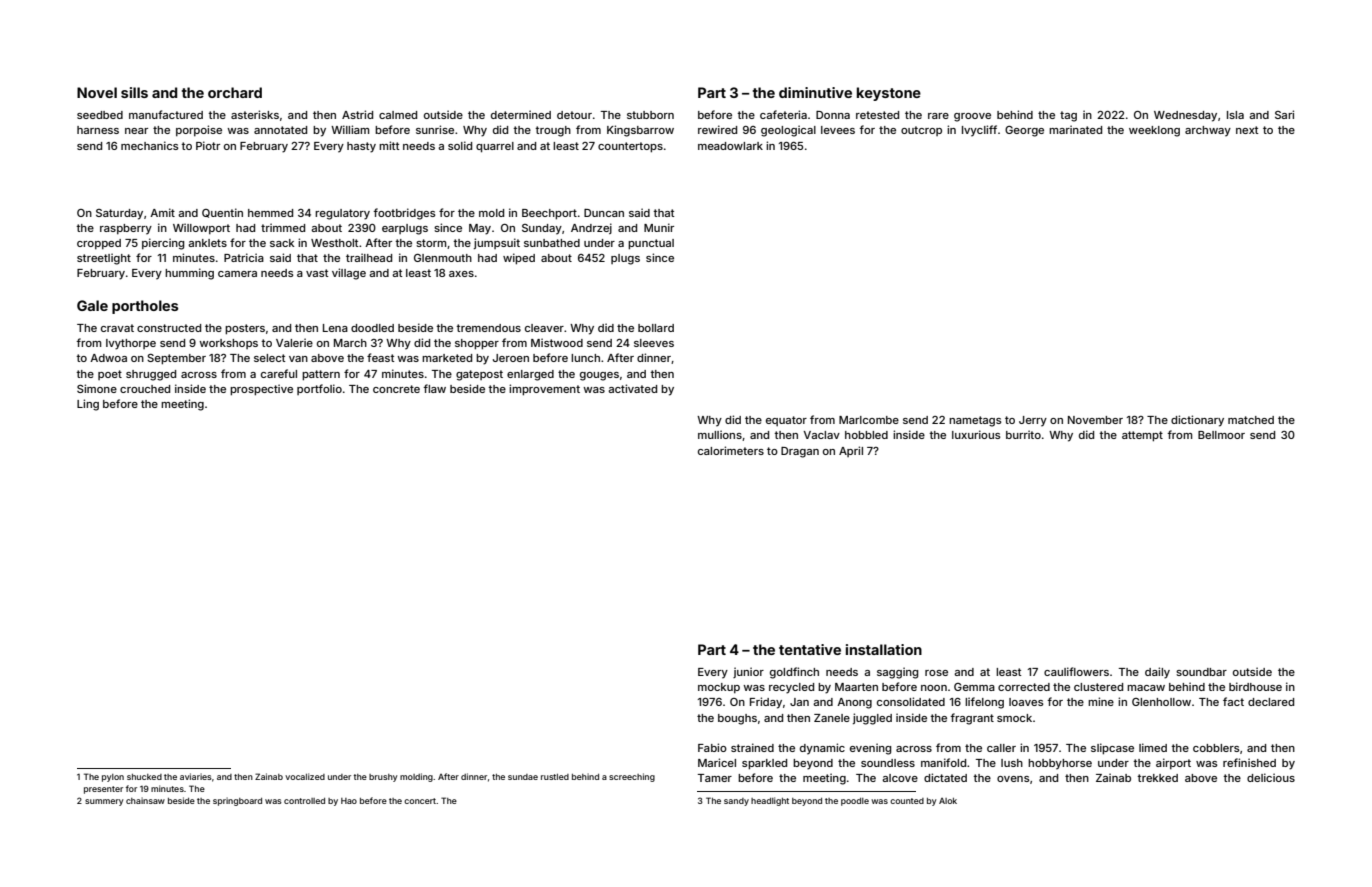  Describe the element at coordinates (237, 801) in the document. I see `springboard` at that location.
